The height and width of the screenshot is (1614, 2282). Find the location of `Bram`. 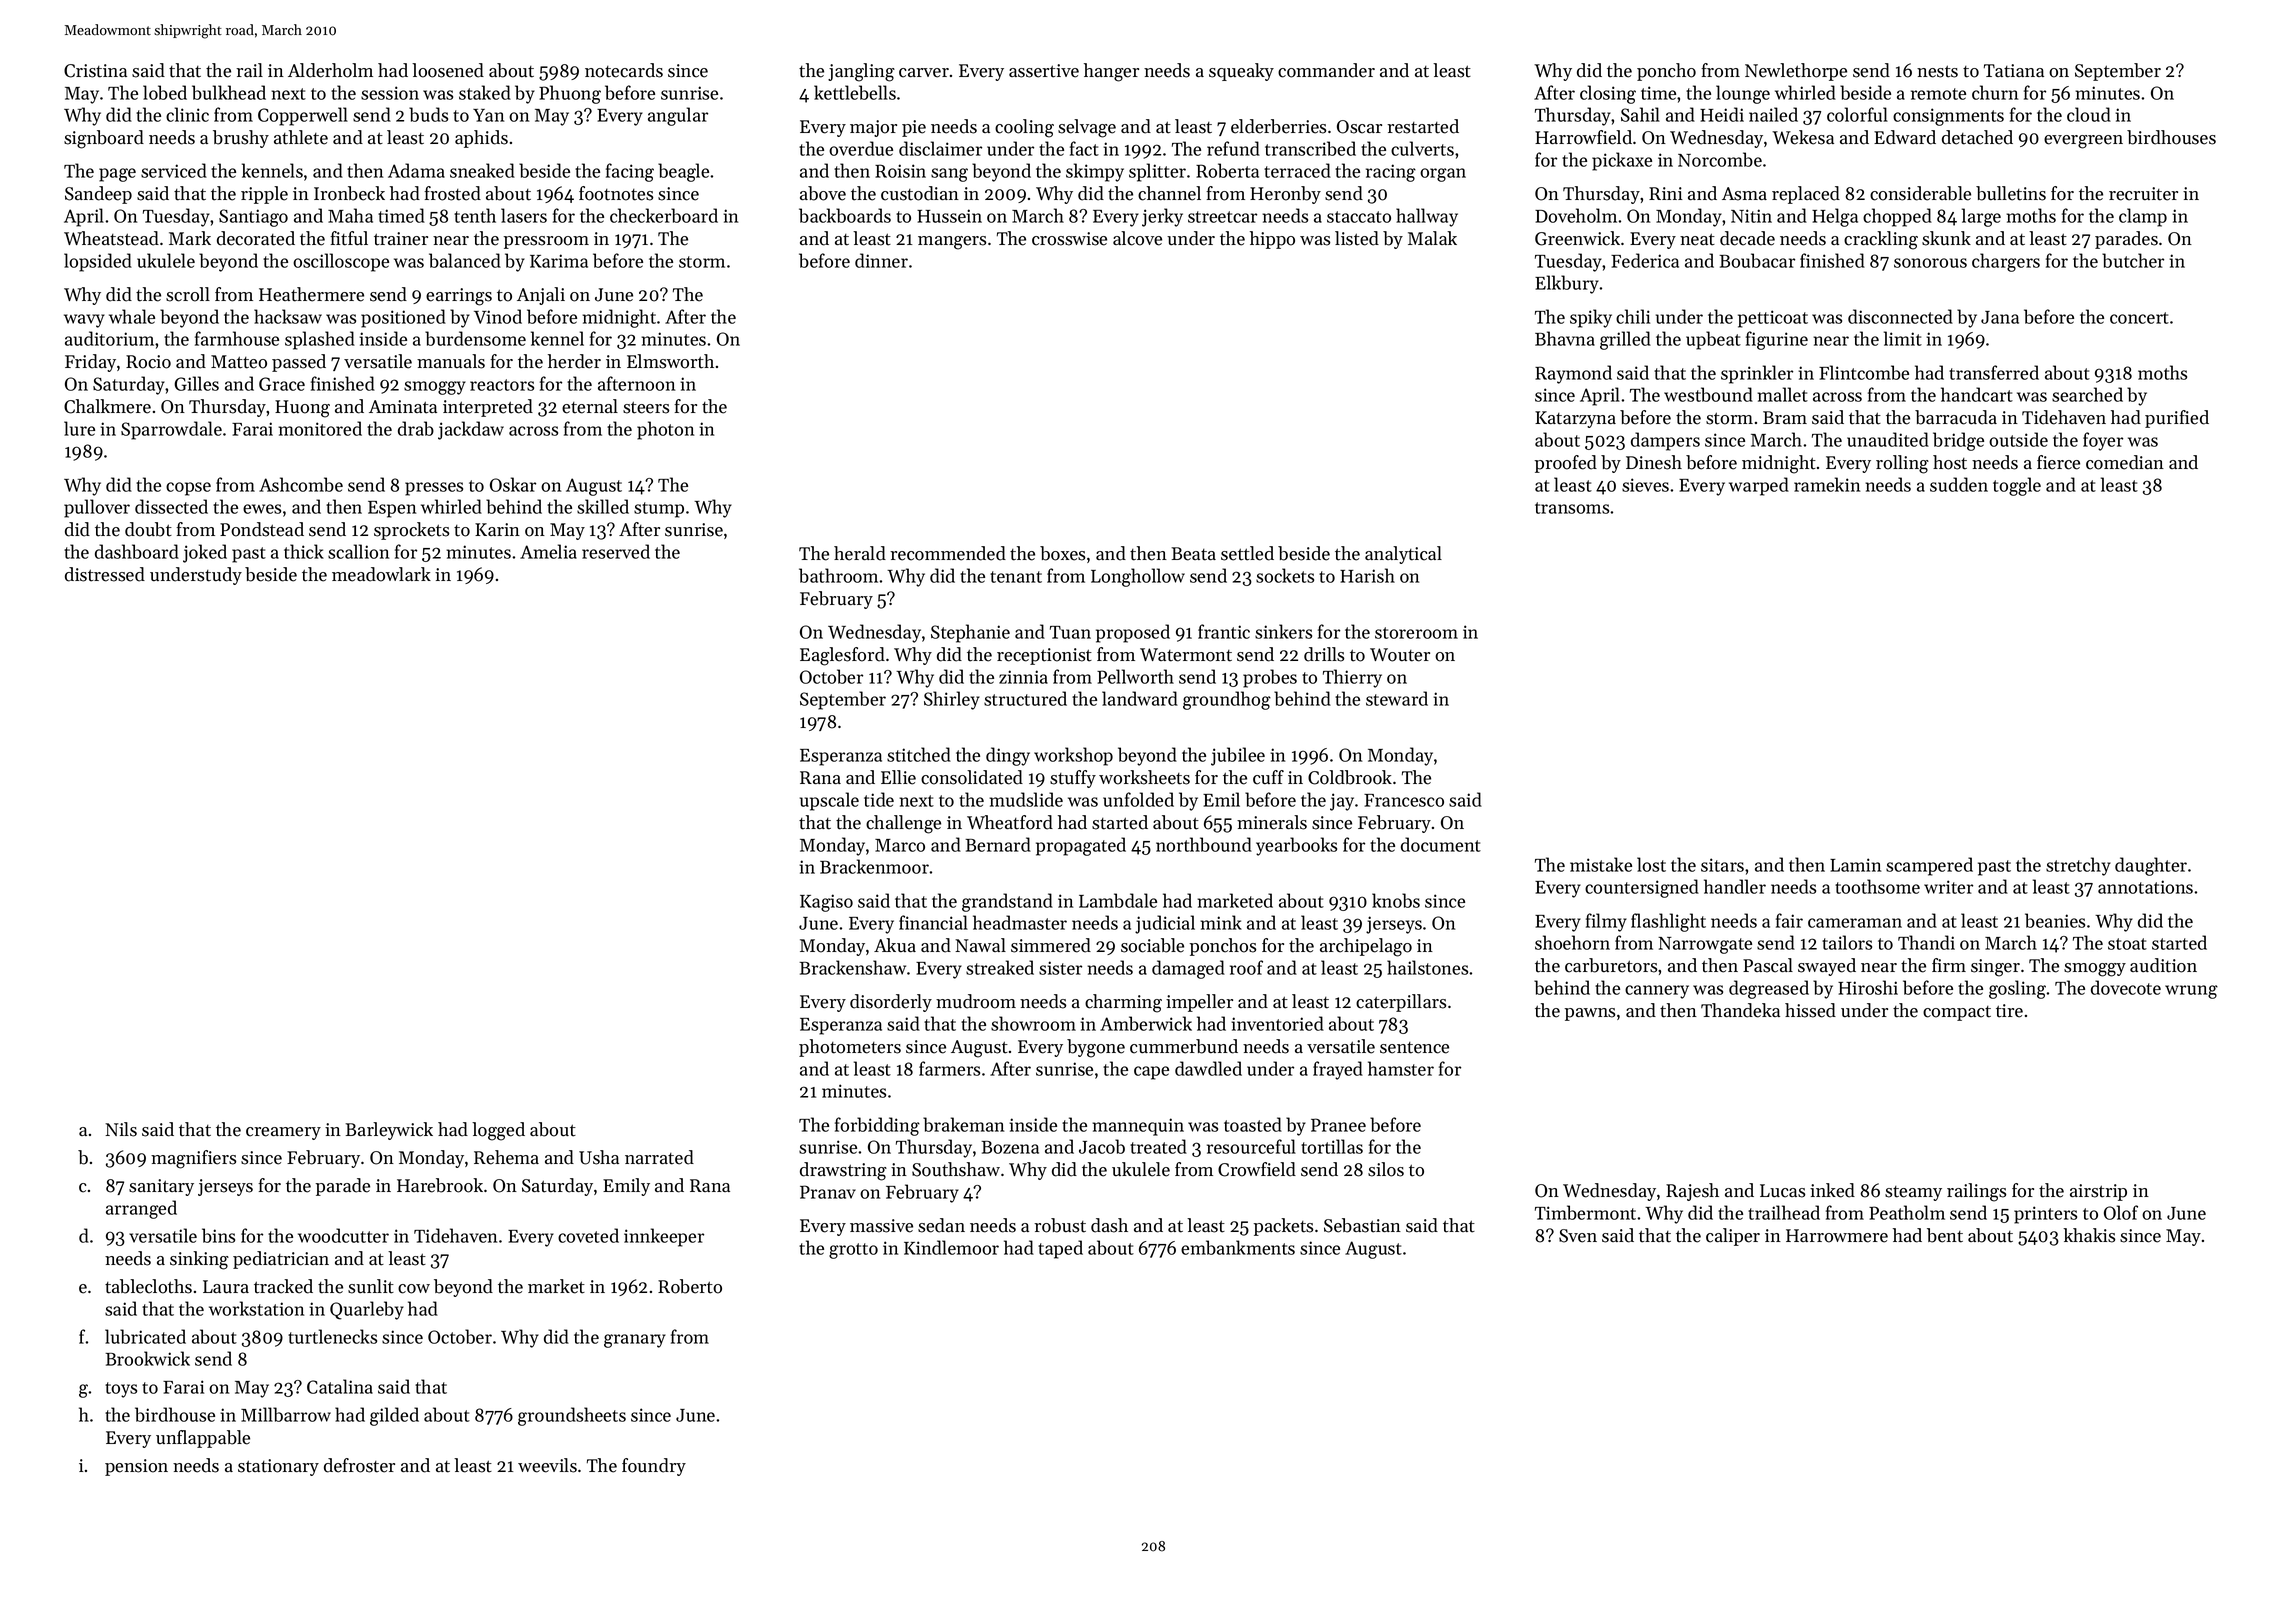

Bram is located at coordinates (1785, 417).
